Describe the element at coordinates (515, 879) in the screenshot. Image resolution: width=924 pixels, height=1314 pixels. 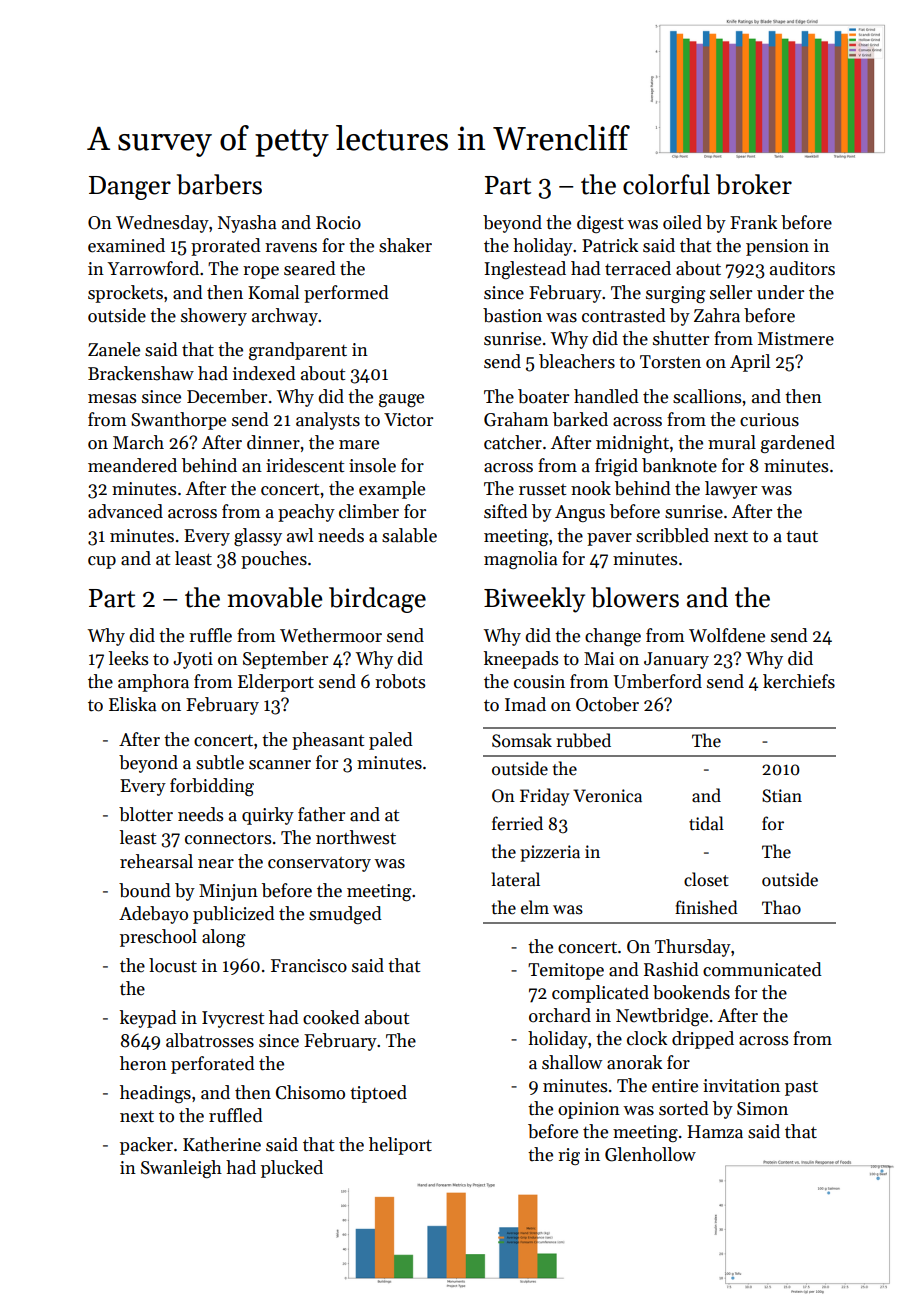
I see `lateral` at that location.
